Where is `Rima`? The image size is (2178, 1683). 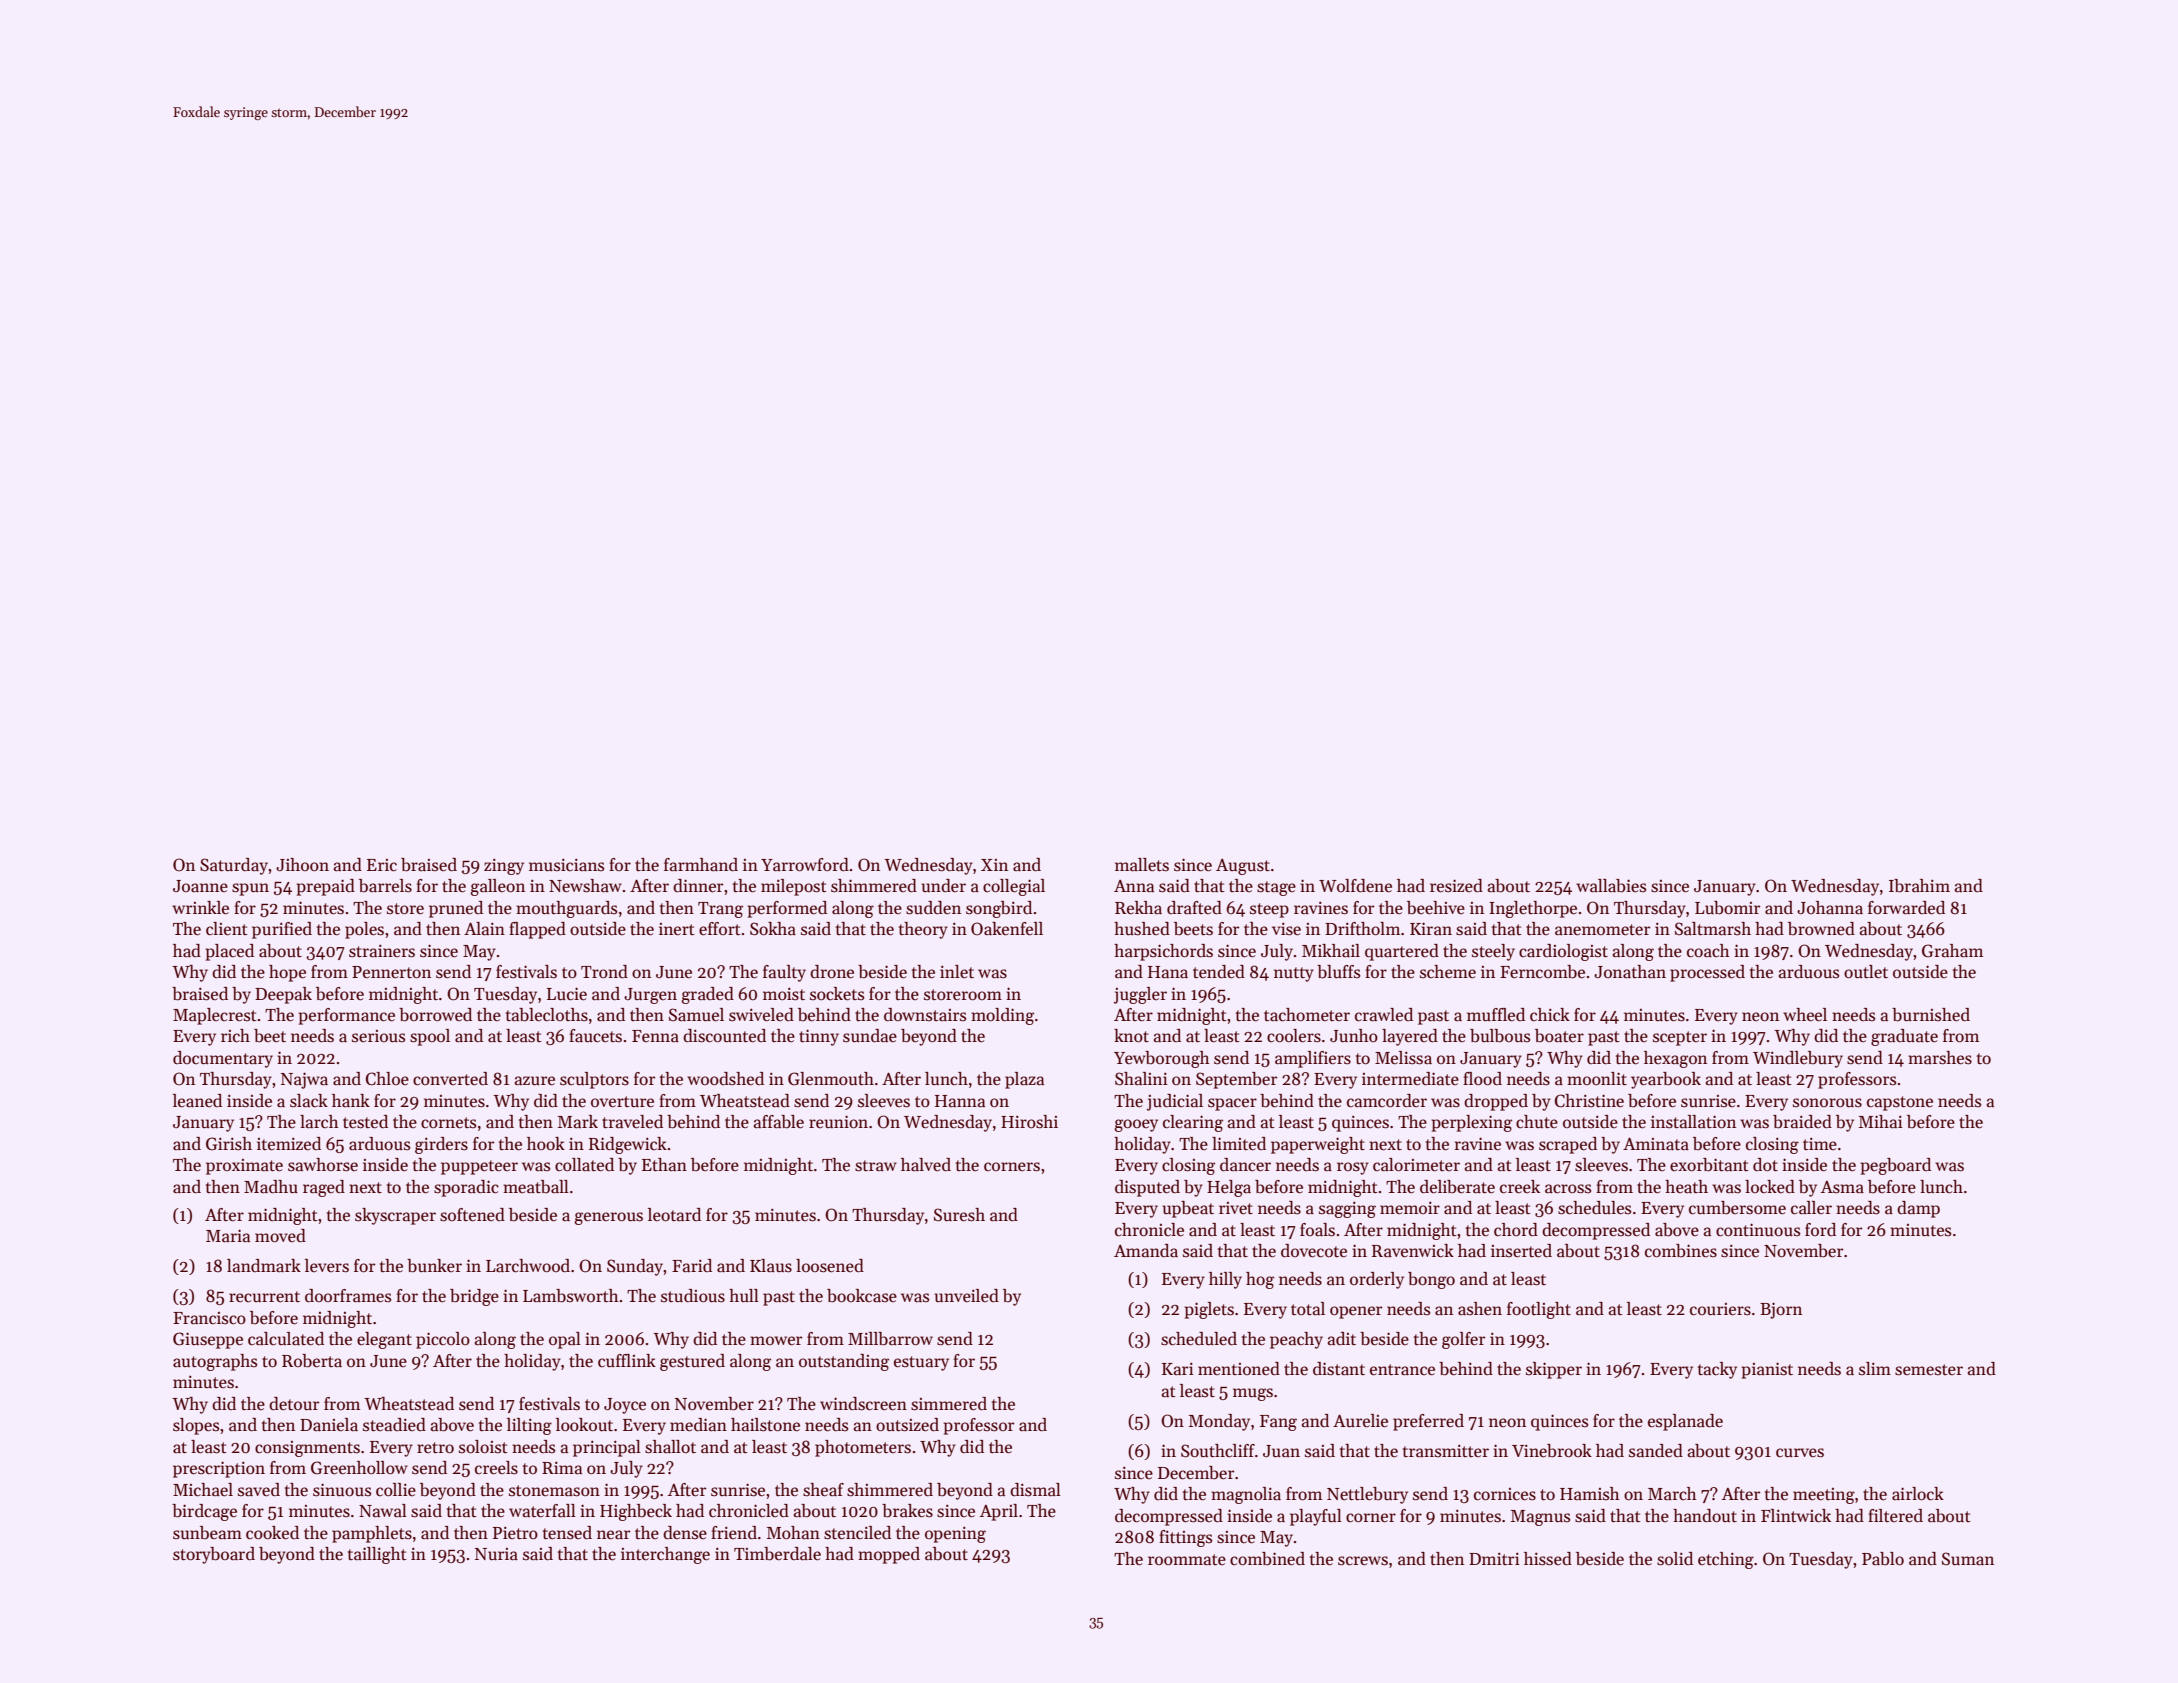 Rima is located at coordinates (562, 1468).
